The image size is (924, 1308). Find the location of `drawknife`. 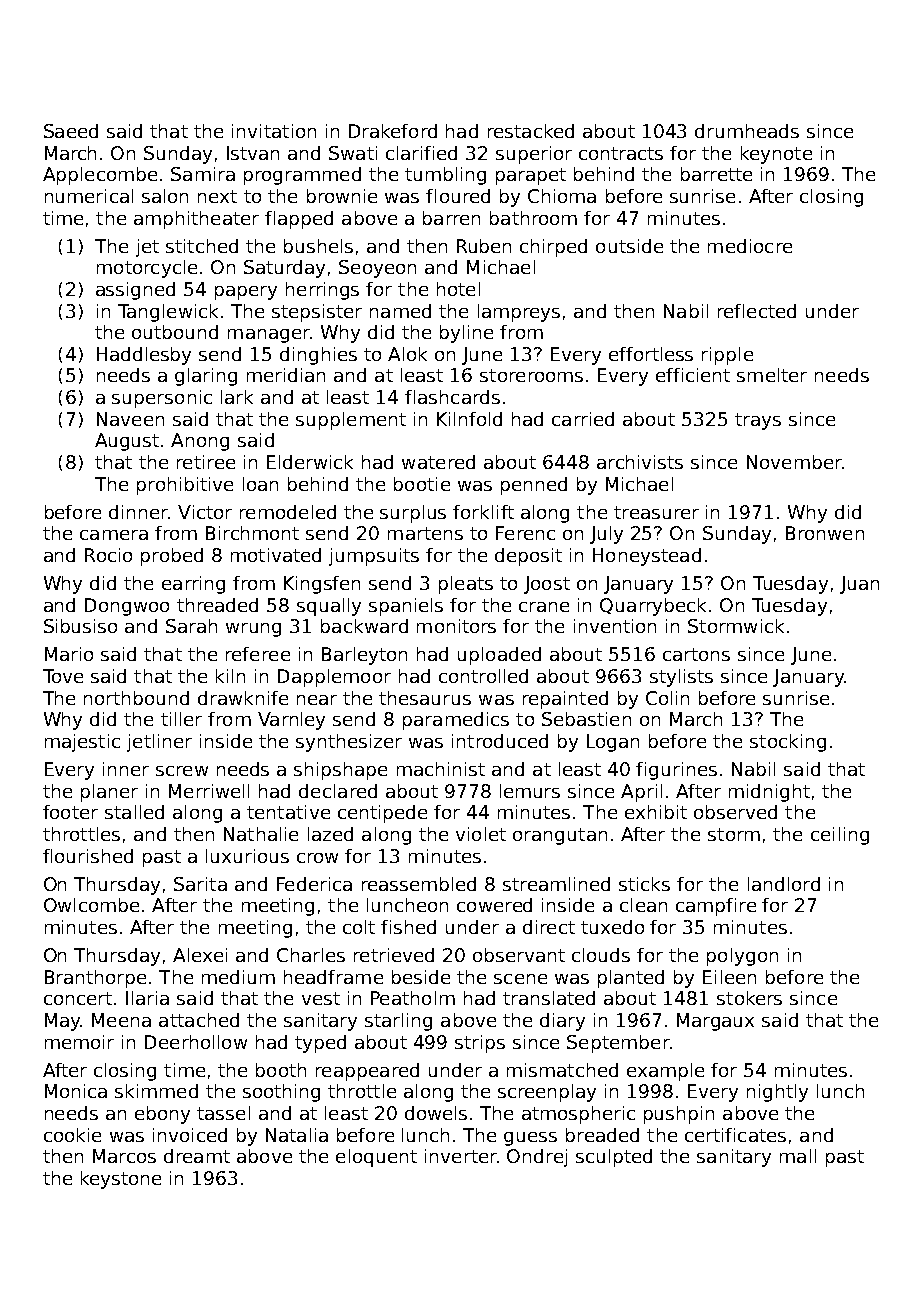

drawknife is located at coordinates (243, 698).
